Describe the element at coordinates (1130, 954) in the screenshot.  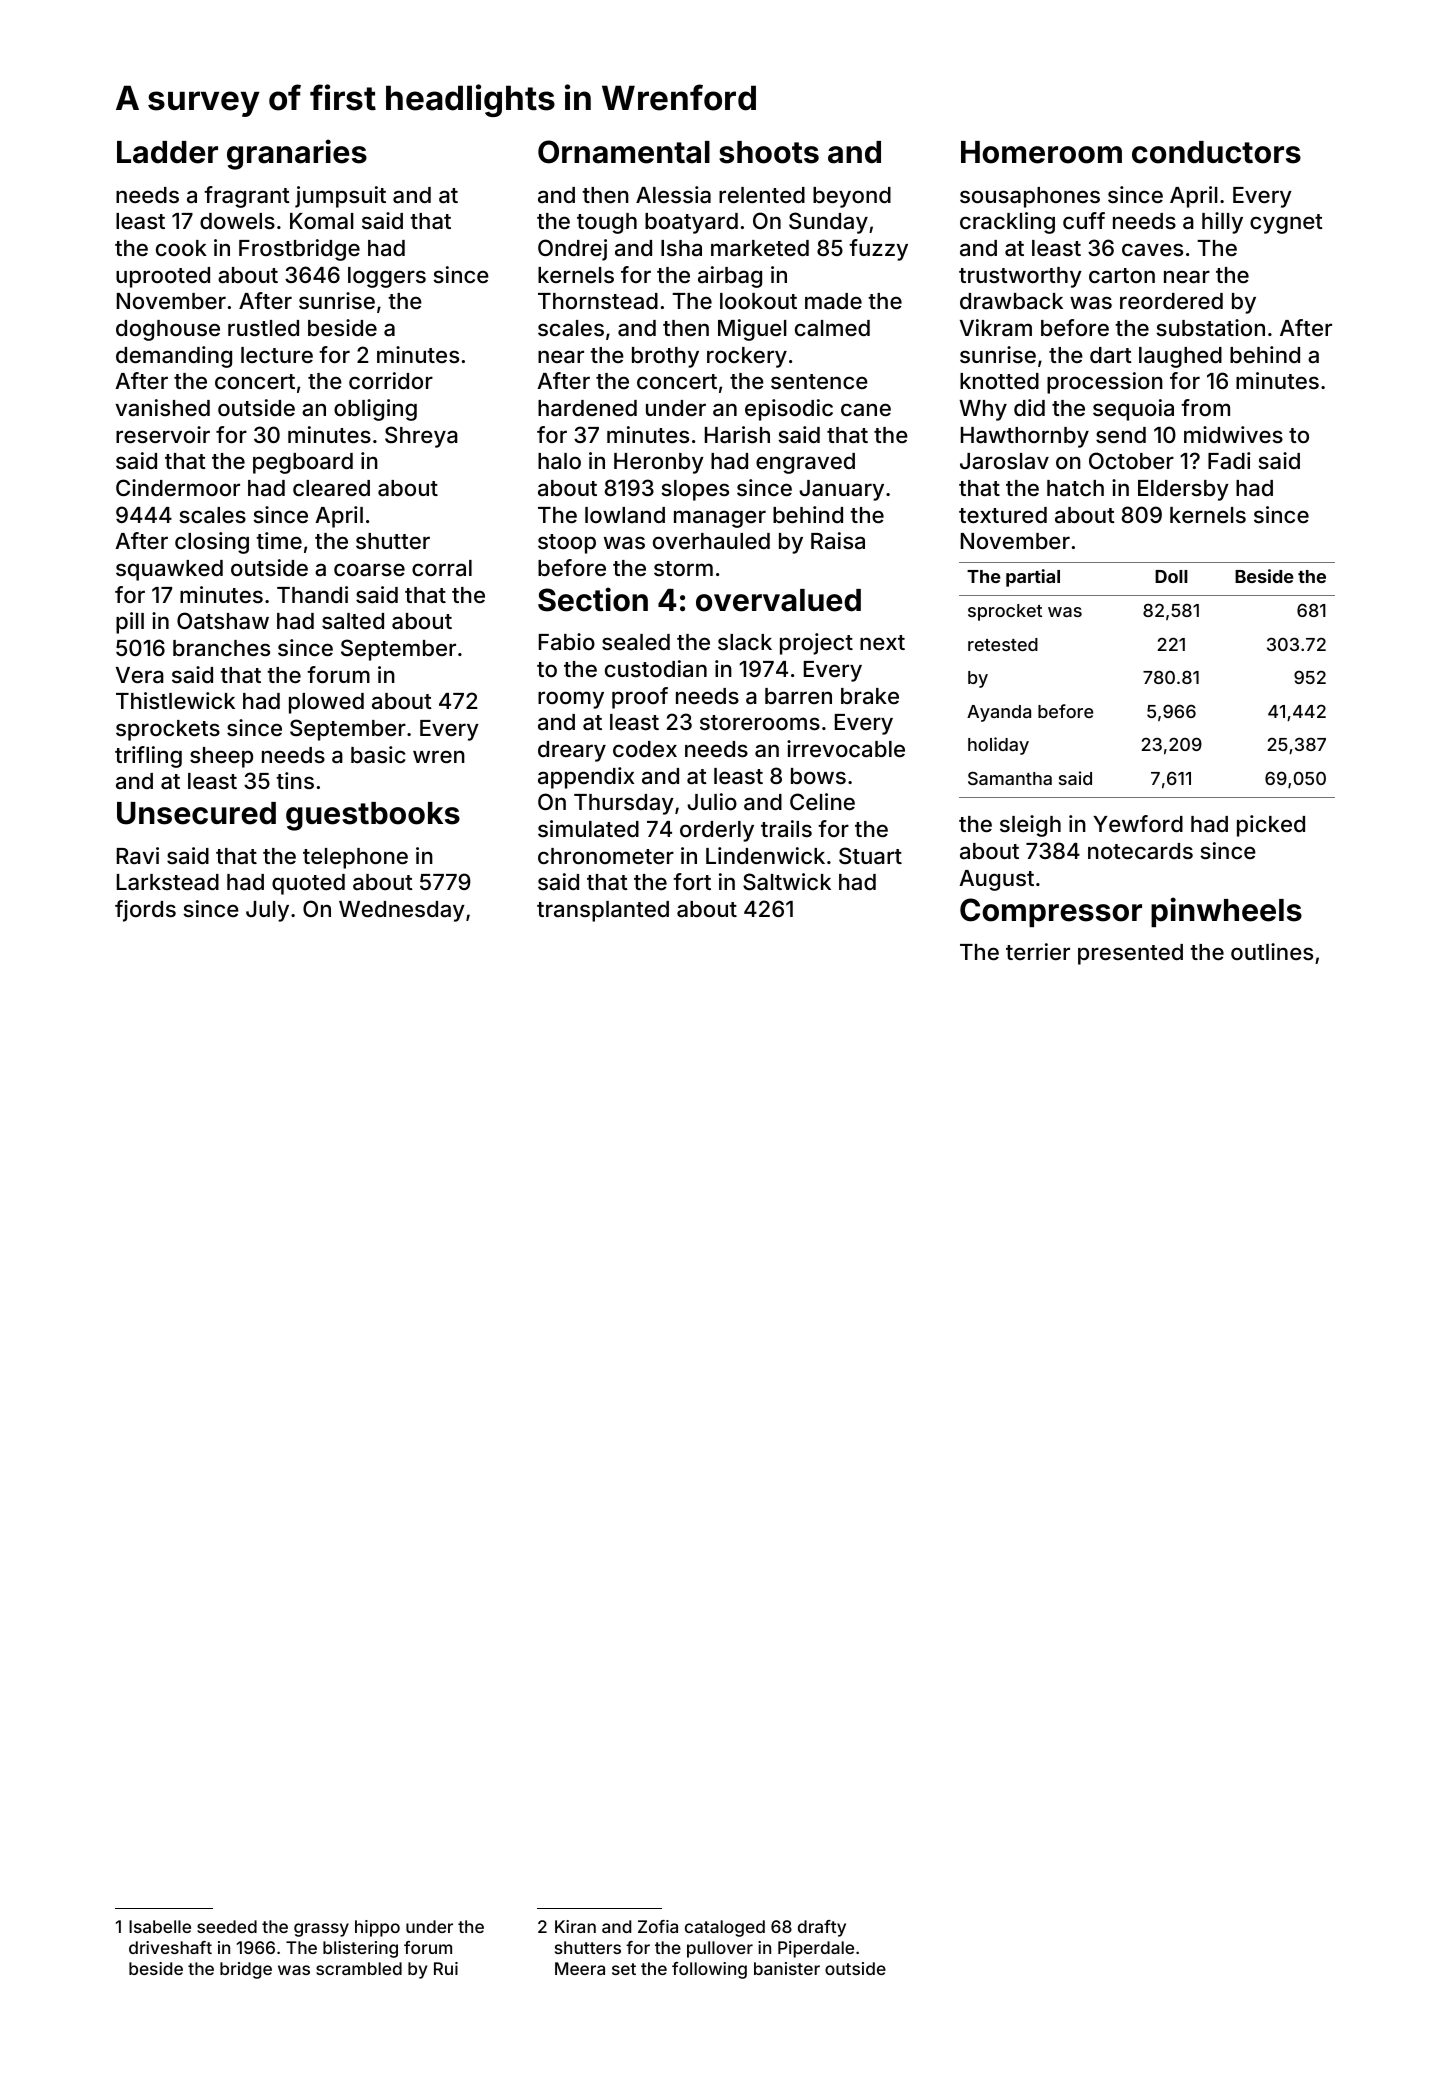
I see `presented` at that location.
